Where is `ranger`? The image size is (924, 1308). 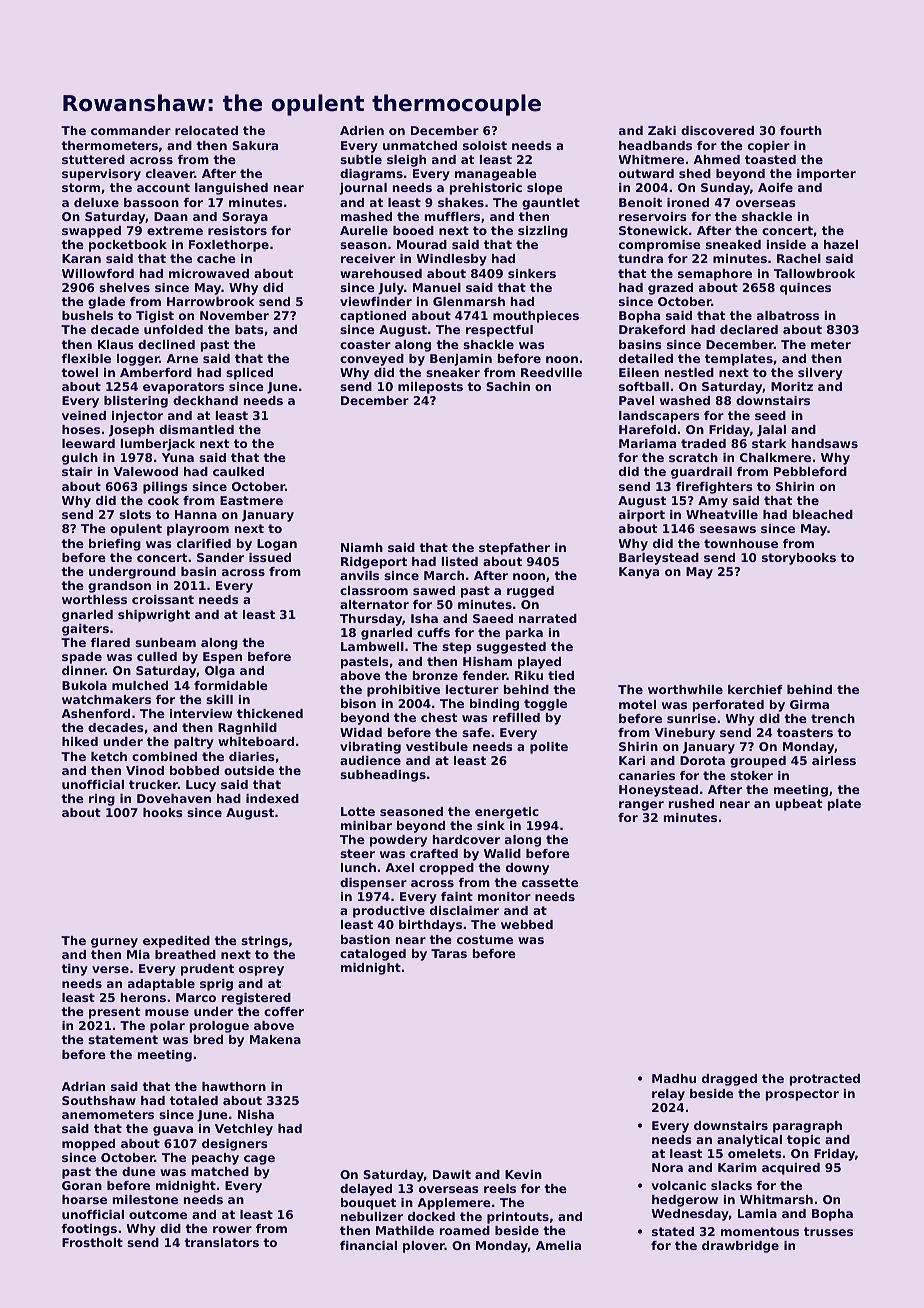
ranger is located at coordinates (641, 806).
